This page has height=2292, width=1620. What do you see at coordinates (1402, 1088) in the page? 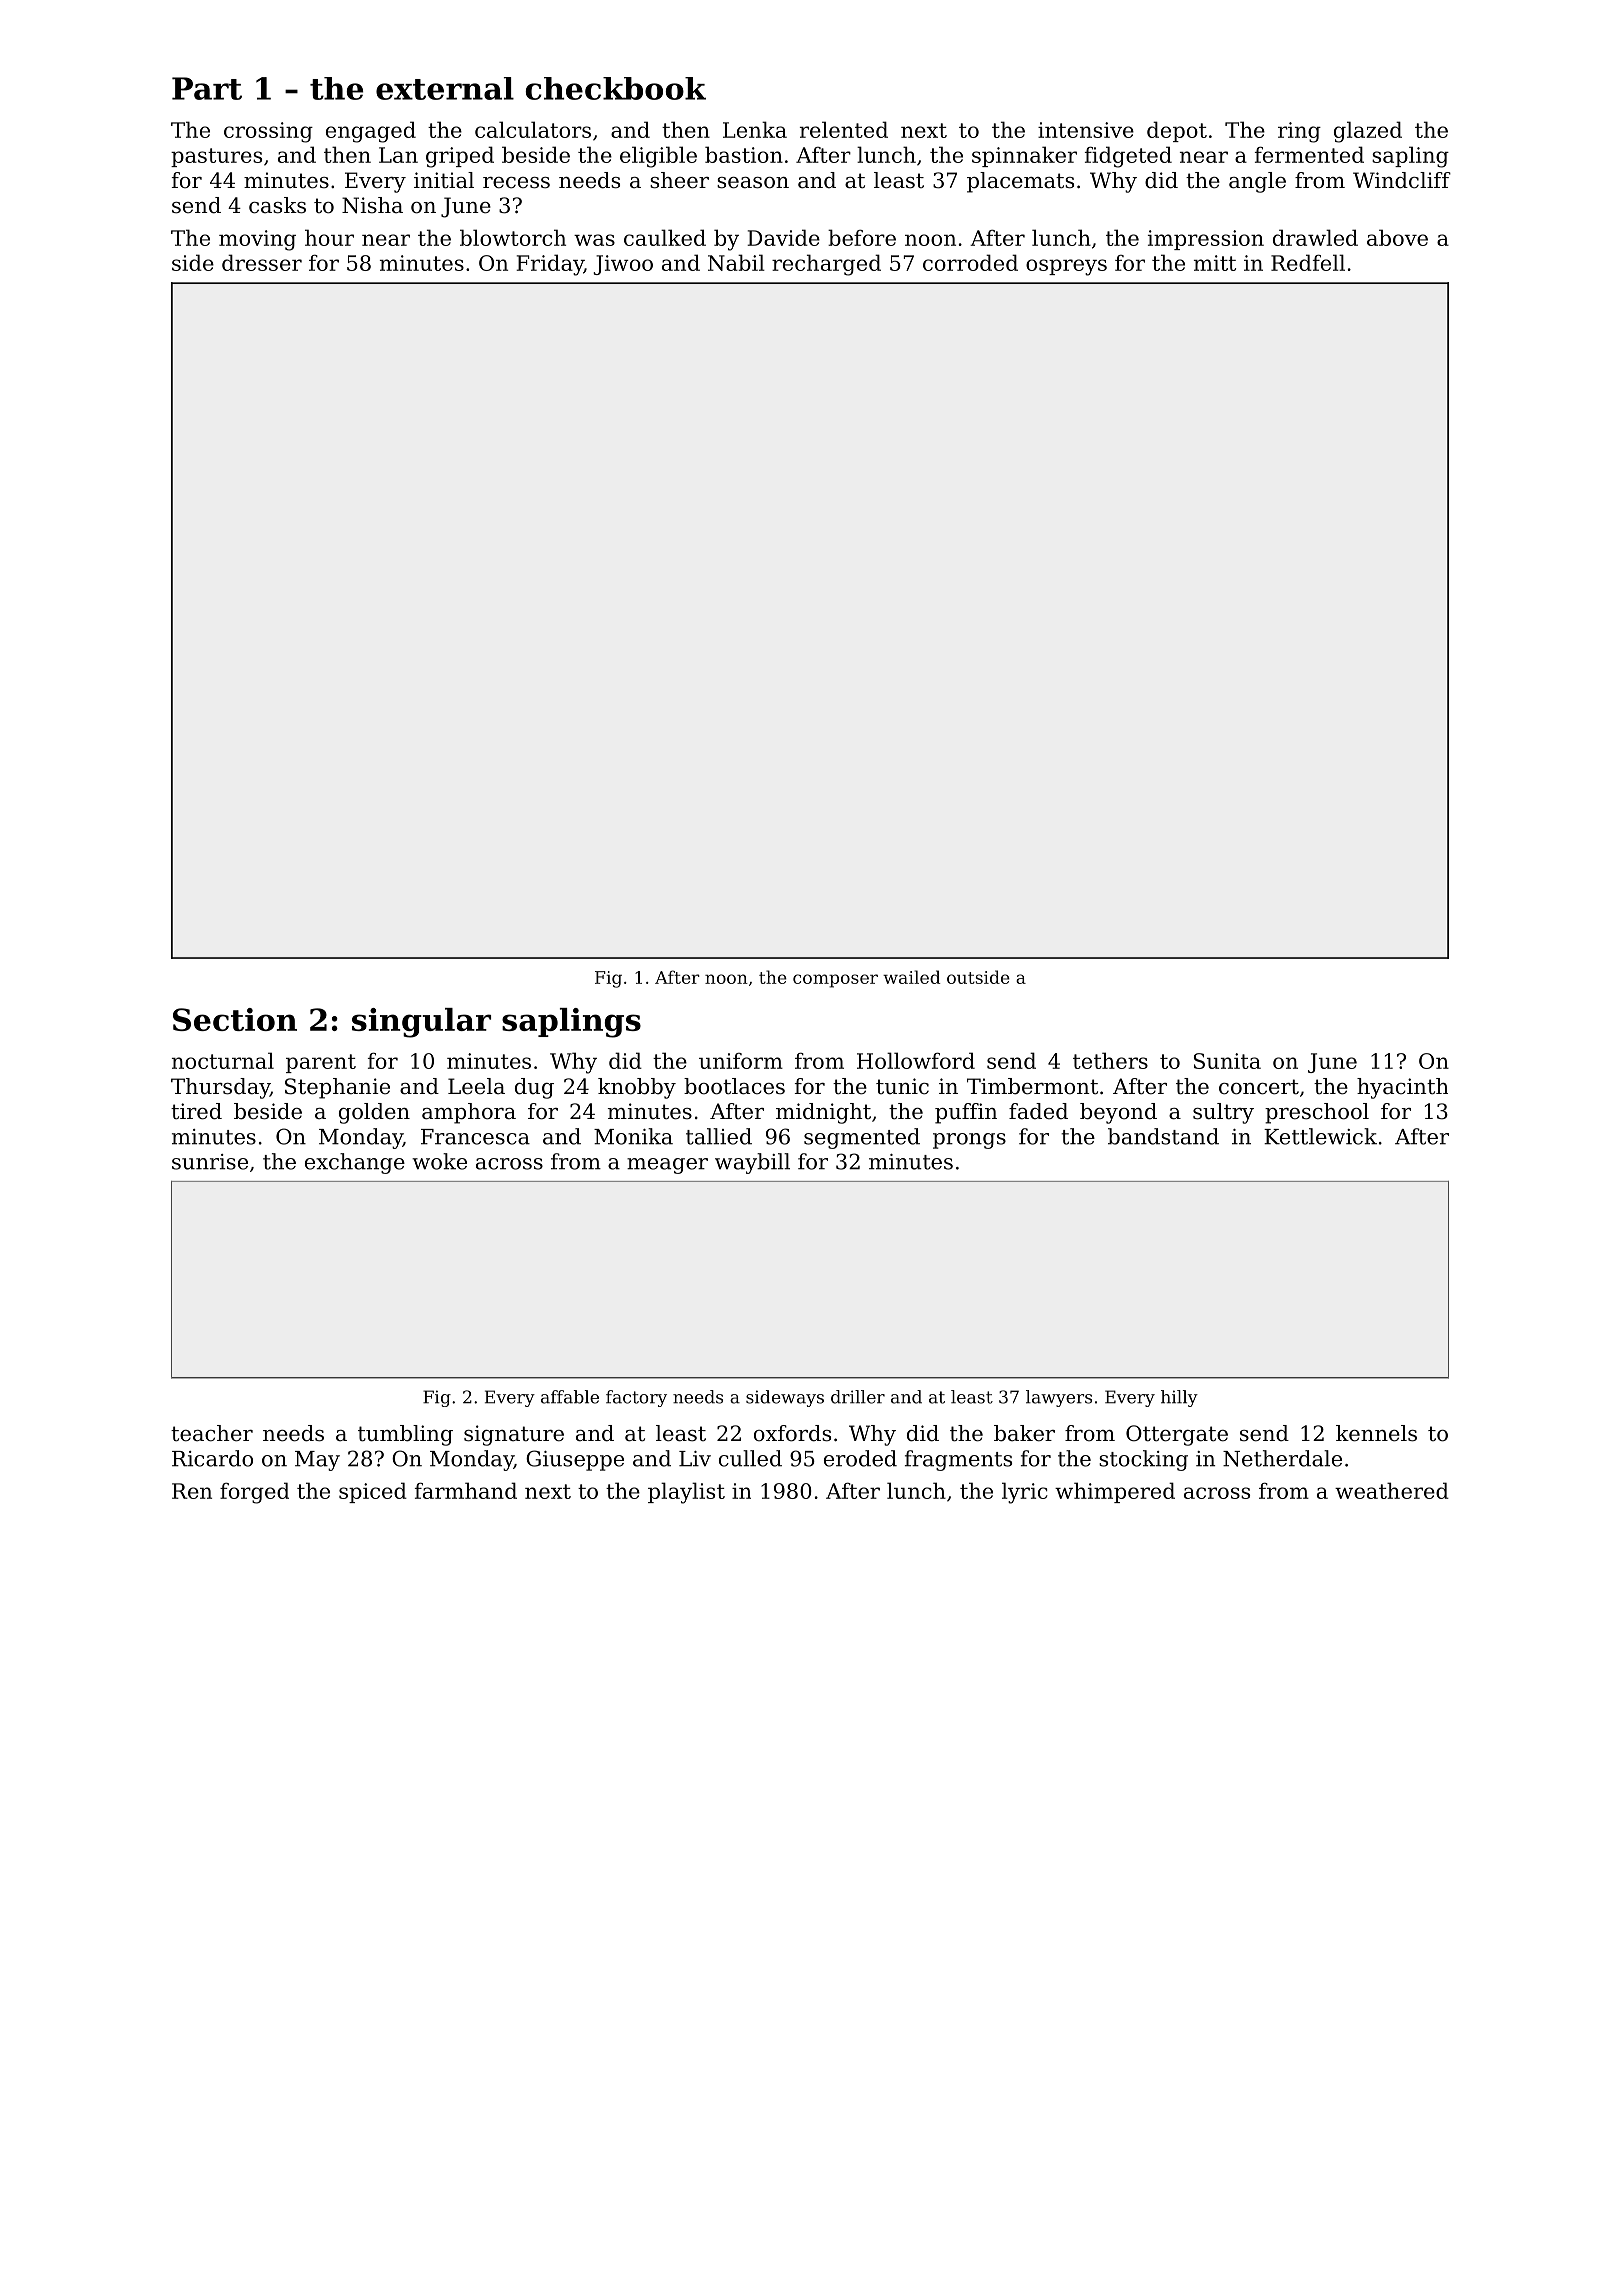
I see `hyacinth` at bounding box center [1402, 1088].
